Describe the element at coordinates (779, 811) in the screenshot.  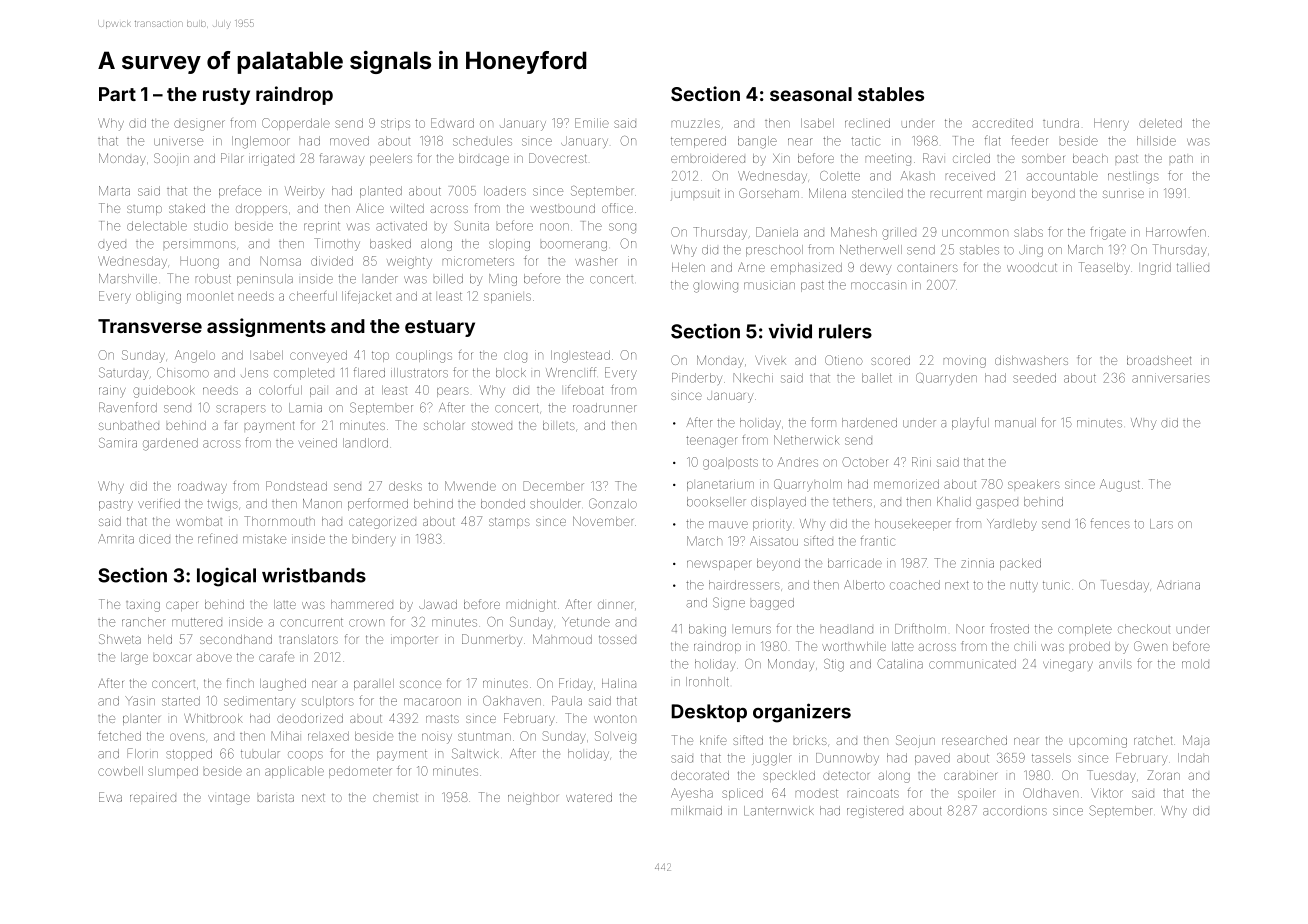
I see `Lanternwick` at that location.
